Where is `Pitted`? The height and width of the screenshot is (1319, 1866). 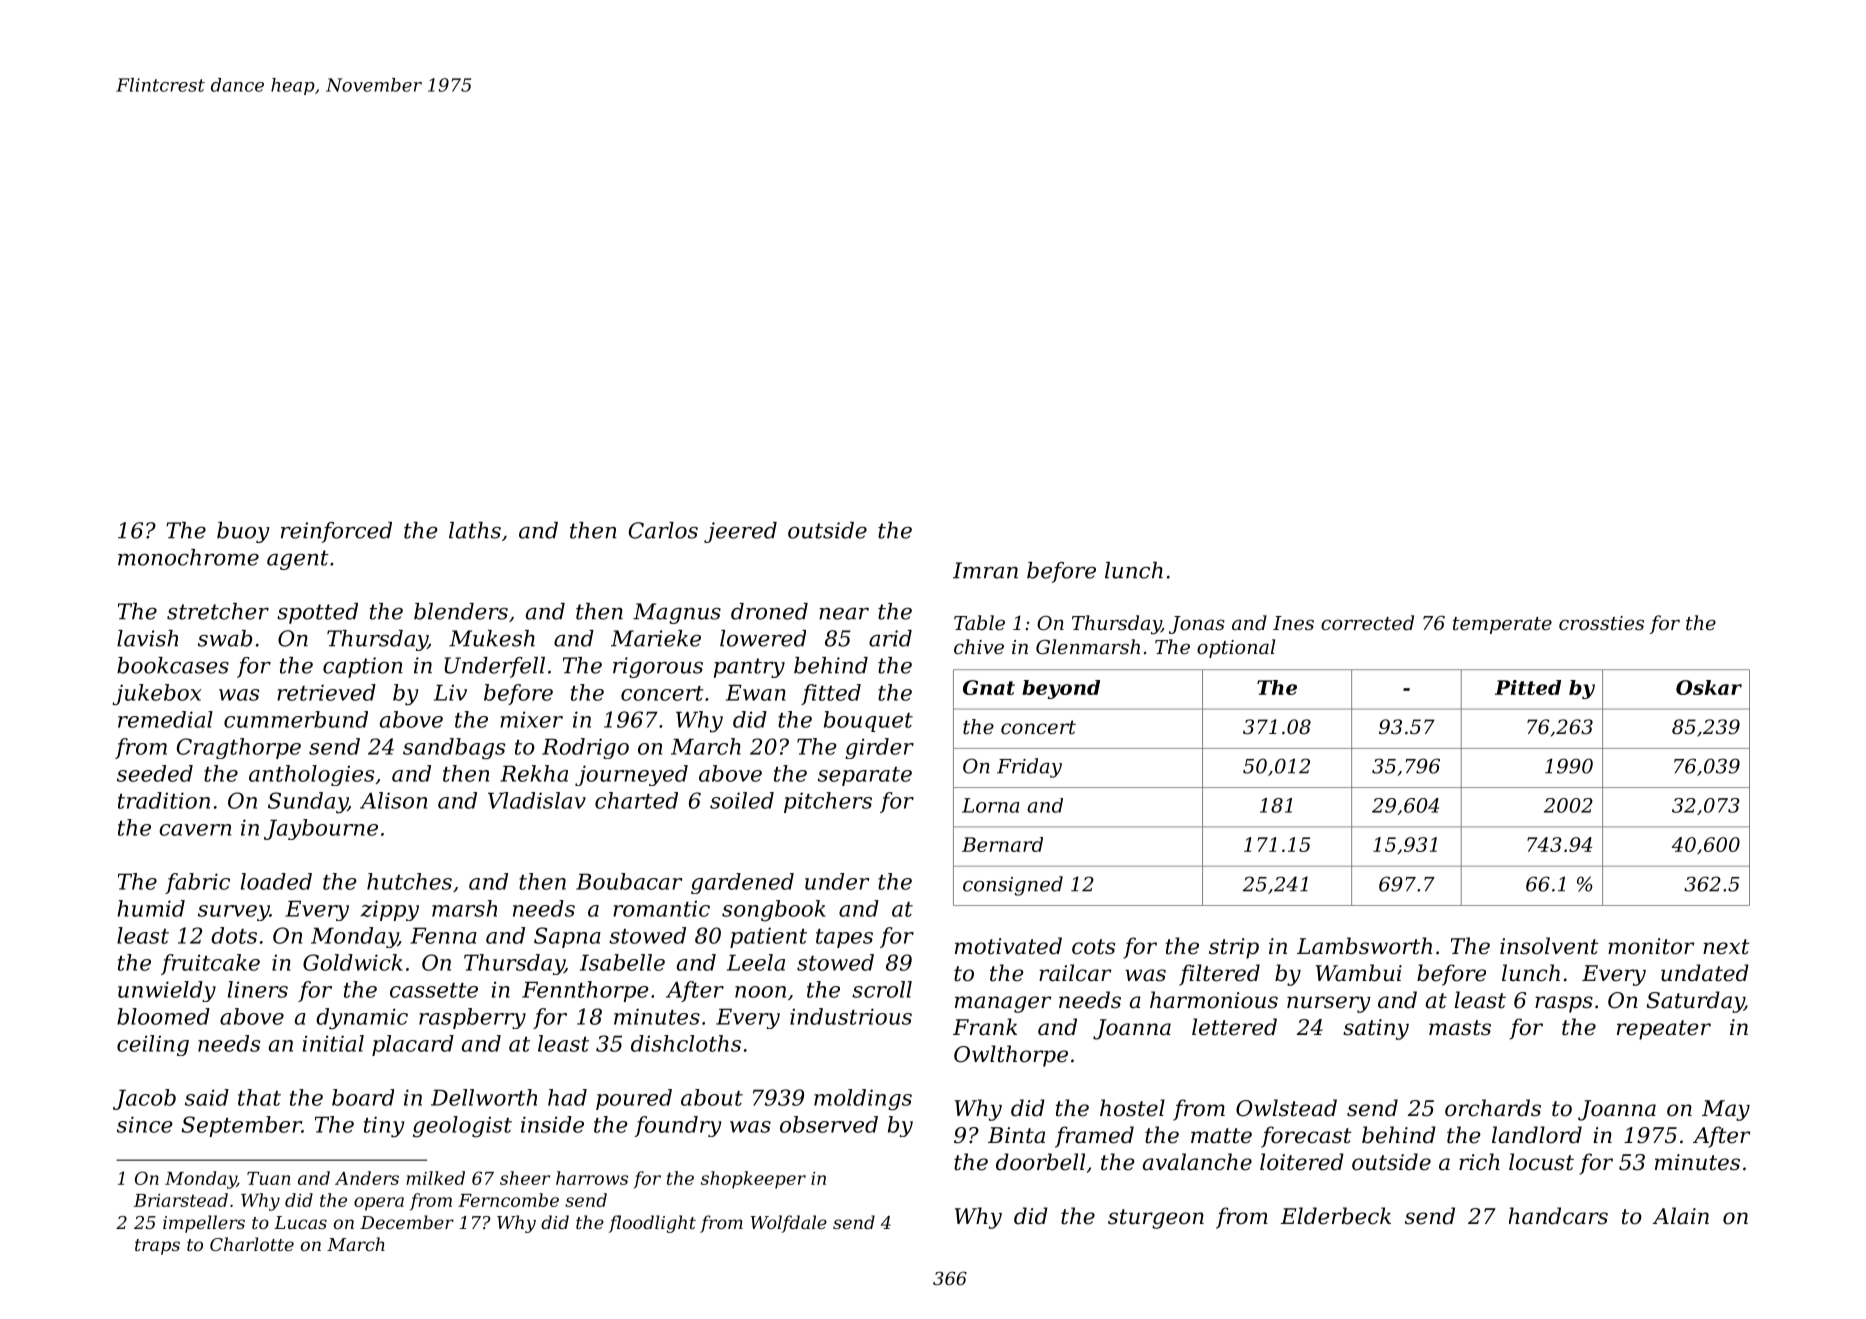 Pitted is located at coordinates (1528, 687).
